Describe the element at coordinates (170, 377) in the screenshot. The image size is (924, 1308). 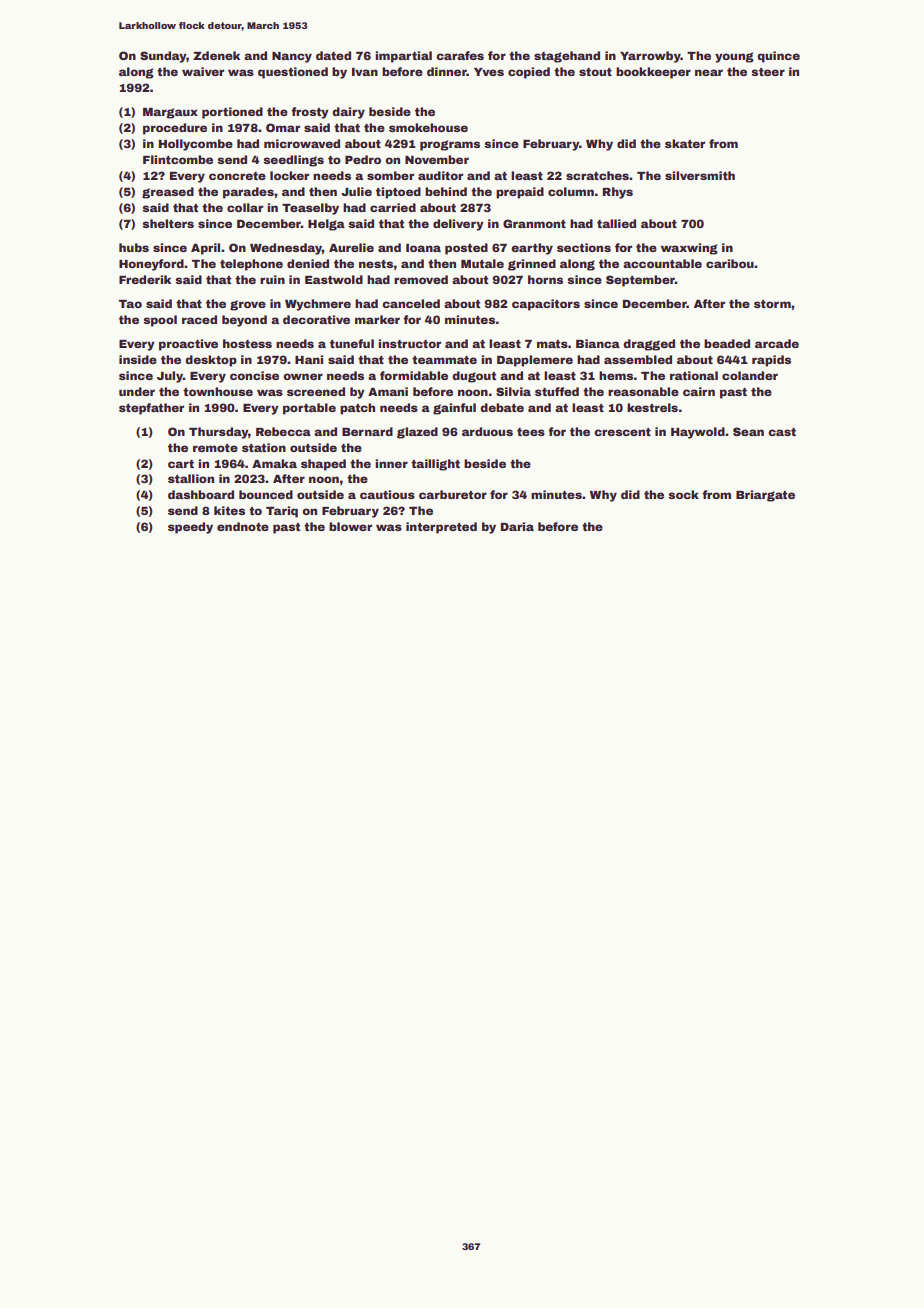
I see `July` at that location.
